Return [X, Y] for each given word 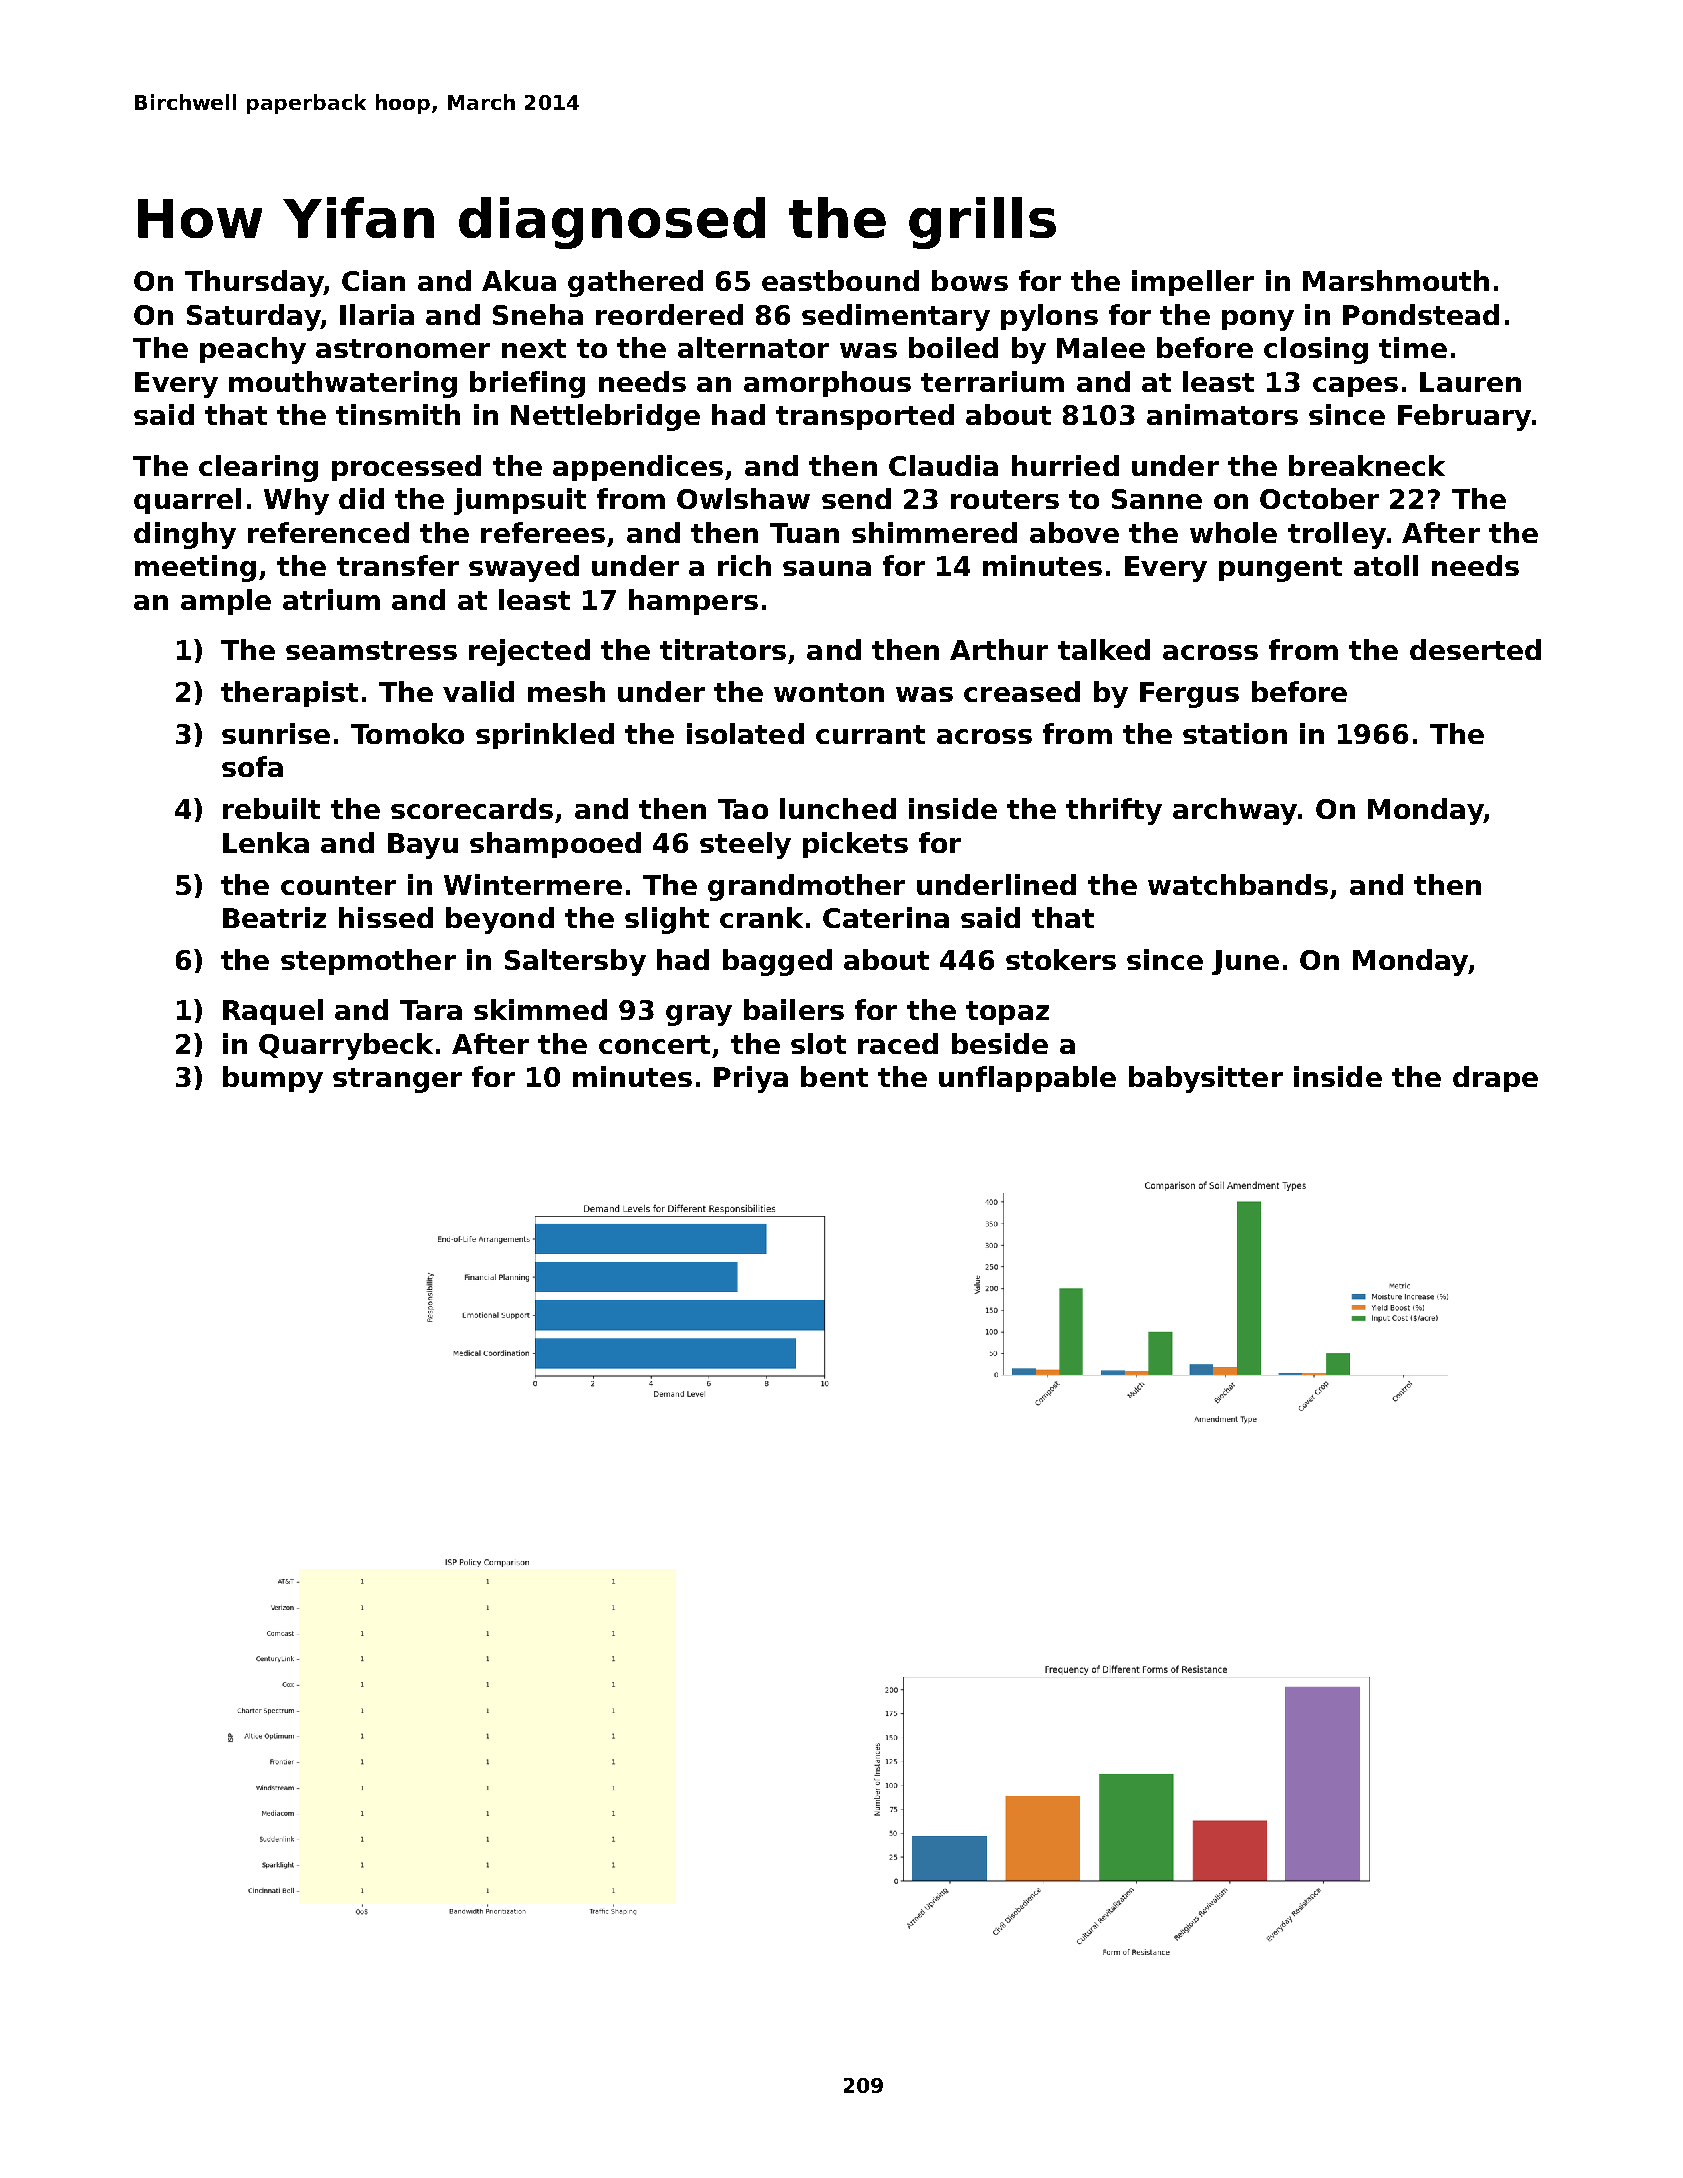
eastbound [840, 280]
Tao [743, 809]
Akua [519, 280]
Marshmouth [1396, 280]
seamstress [371, 650]
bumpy [273, 1079]
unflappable [1027, 1079]
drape [1495, 1079]
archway [1235, 811]
